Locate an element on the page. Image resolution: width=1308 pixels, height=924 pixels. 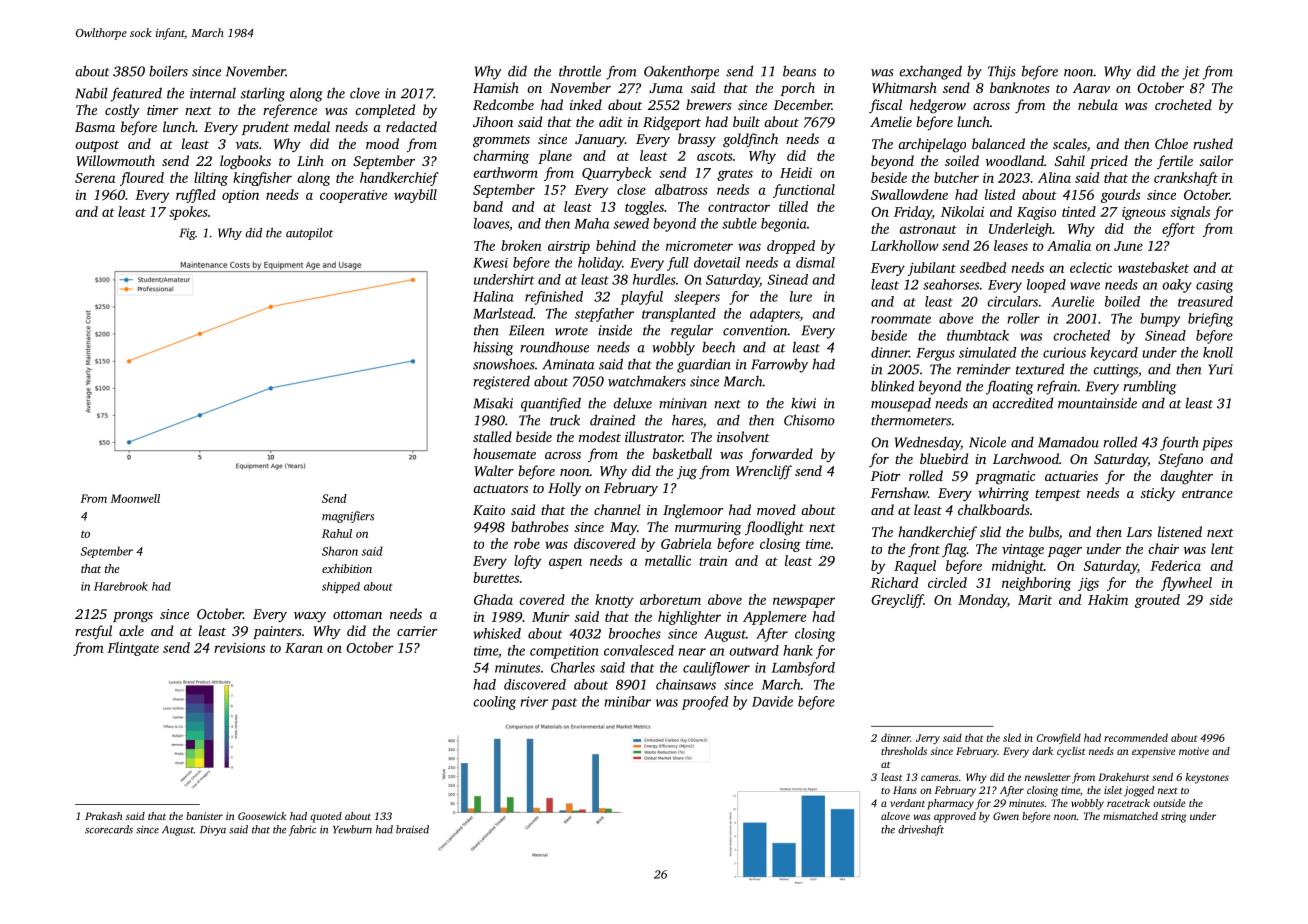
earthworm is located at coordinates (505, 172).
